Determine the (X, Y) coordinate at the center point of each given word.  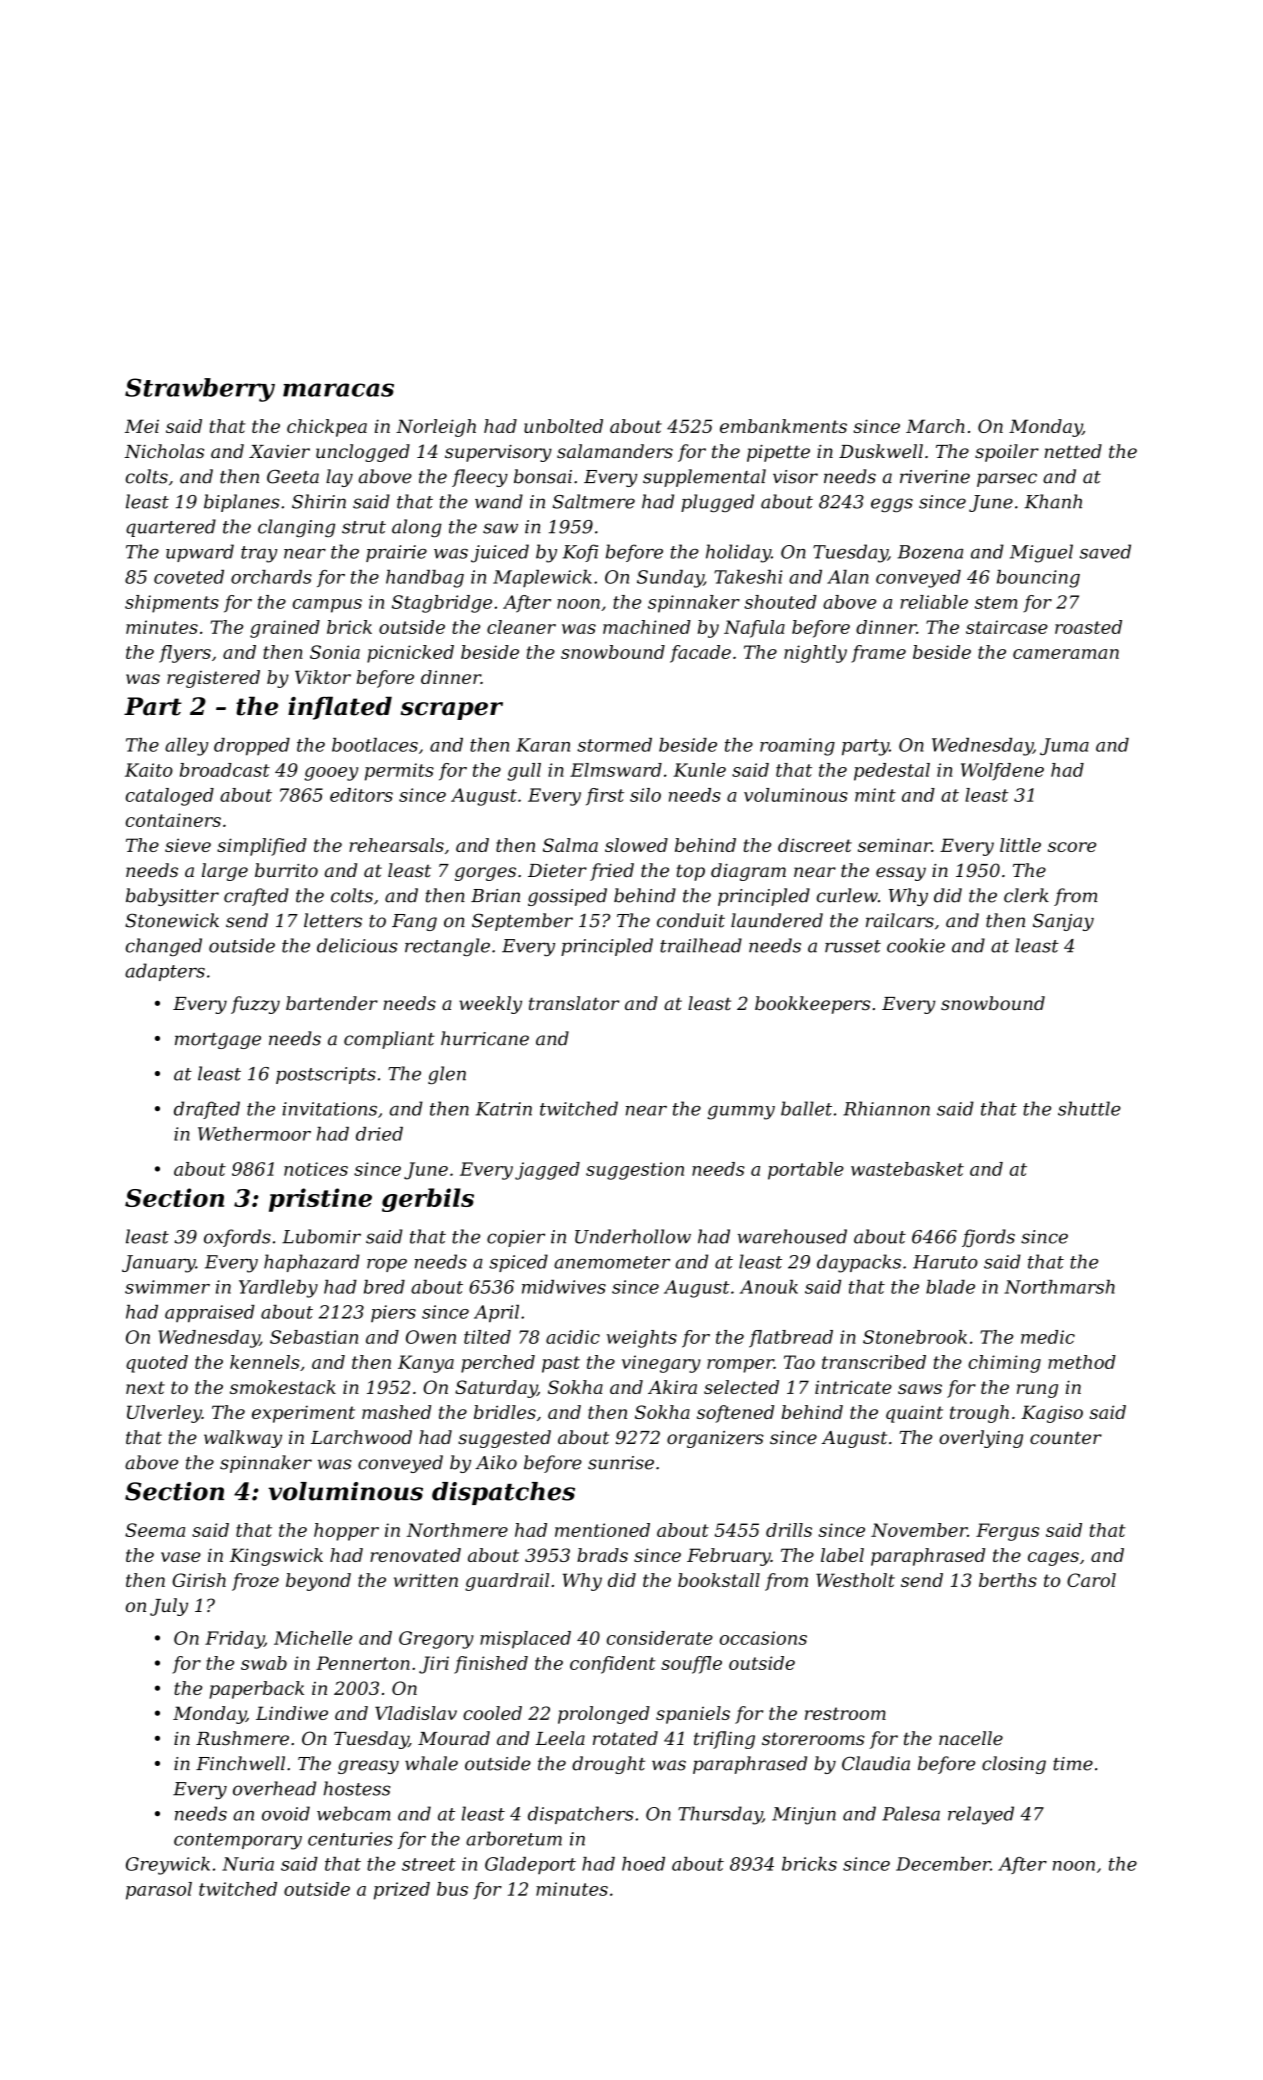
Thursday (720, 1815)
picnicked (410, 654)
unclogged (363, 453)
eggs (892, 505)
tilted (487, 1337)
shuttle (1089, 1108)
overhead (274, 1788)
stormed (614, 745)
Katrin (504, 1109)
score (1072, 847)
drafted (207, 1110)
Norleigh (436, 428)
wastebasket (907, 1169)
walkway (243, 1439)
